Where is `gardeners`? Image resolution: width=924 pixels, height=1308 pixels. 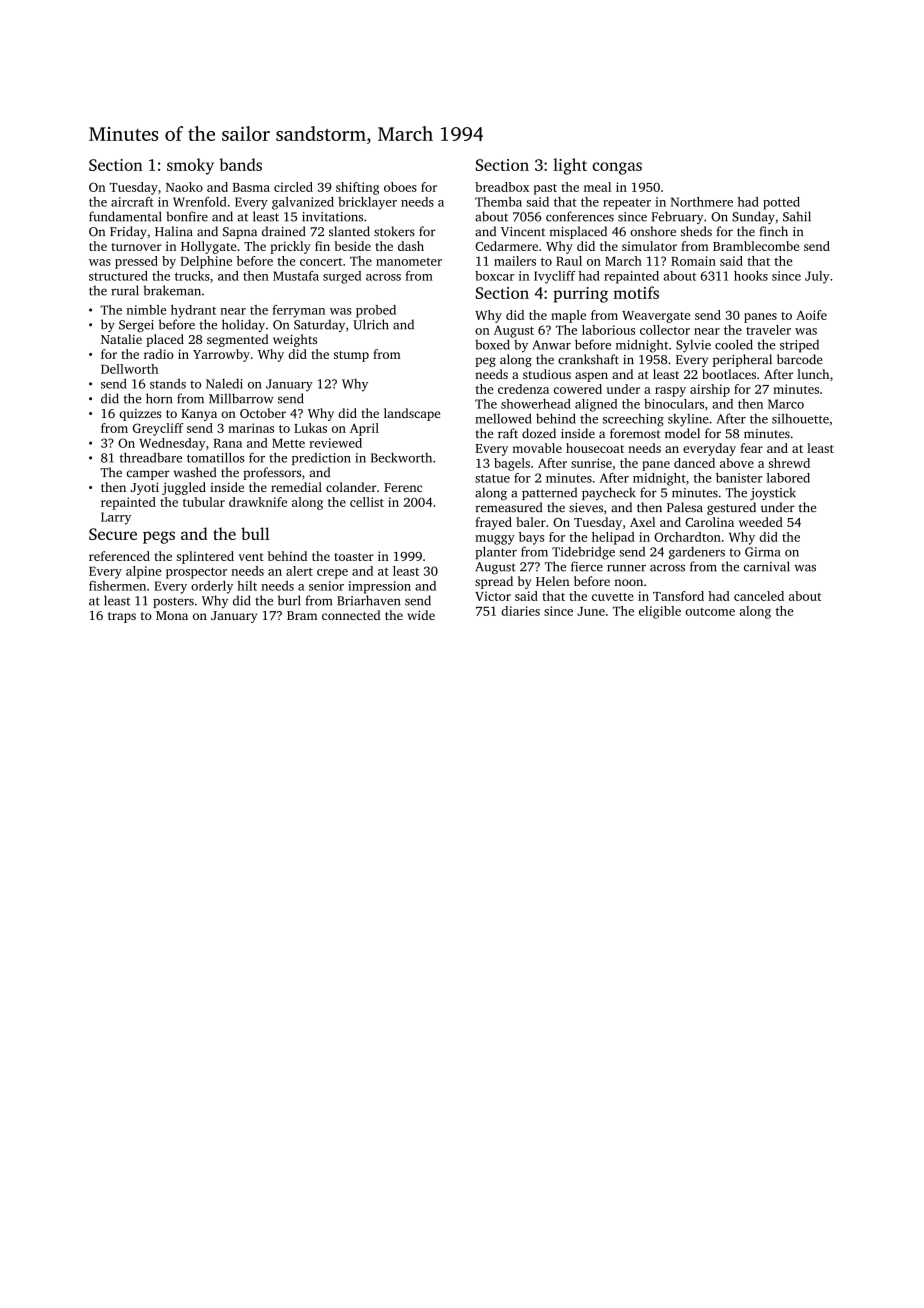
gardeners is located at coordinates (697, 553).
